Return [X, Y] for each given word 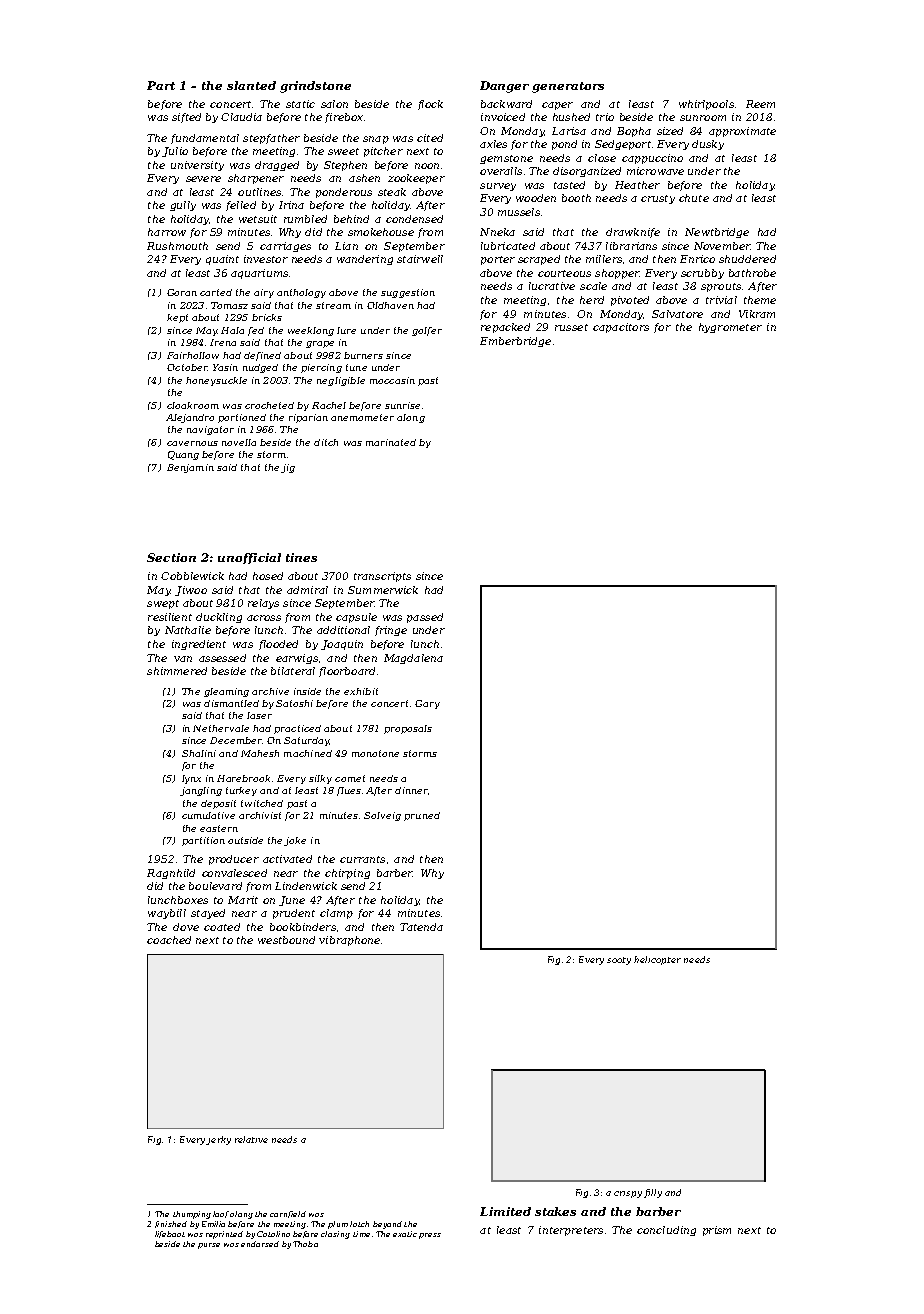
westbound [286, 940]
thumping [192, 1215]
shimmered [177, 671]
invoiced [503, 117]
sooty [619, 961]
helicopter [657, 960]
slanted [251, 85]
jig [288, 468]
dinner [411, 790]
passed [425, 618]
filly [653, 1193]
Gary [427, 704]
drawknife [633, 233]
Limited [505, 1211]
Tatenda [421, 927]
